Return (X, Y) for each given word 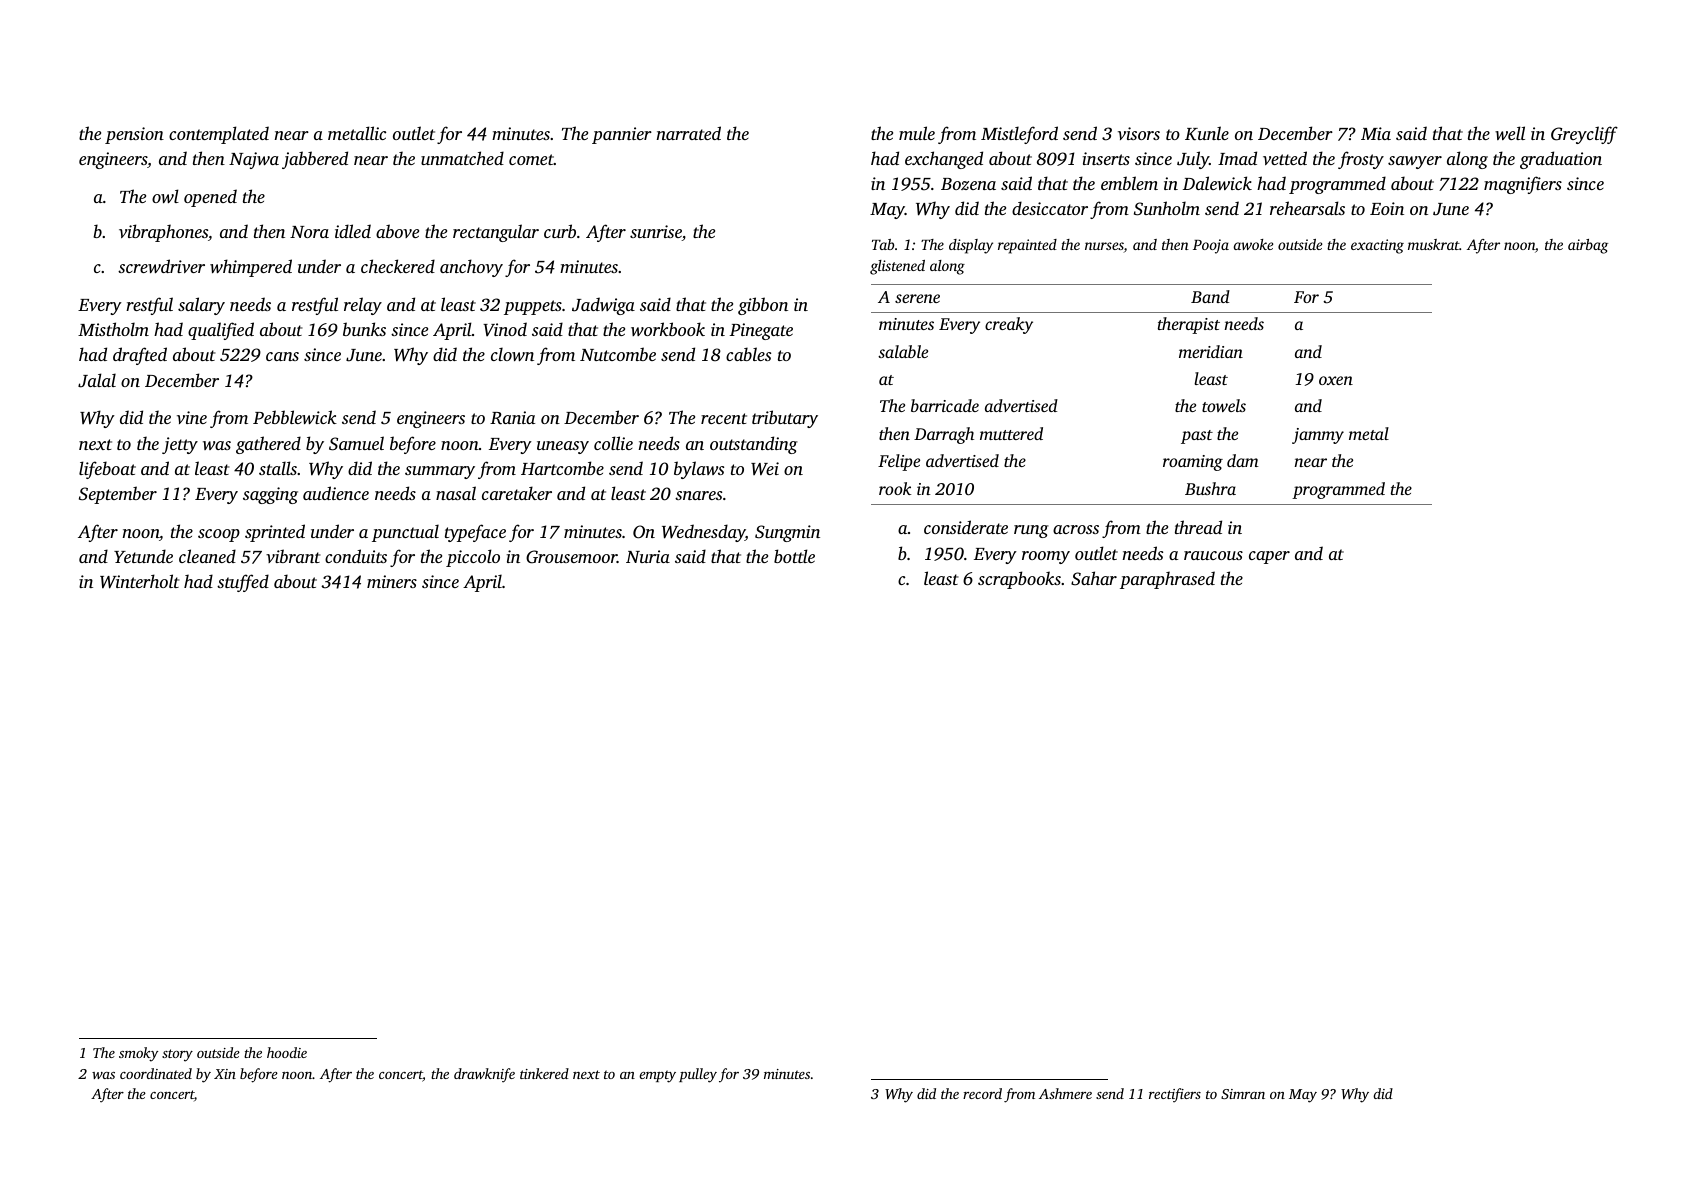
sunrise (656, 233)
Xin (225, 1074)
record (982, 1093)
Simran (1243, 1094)
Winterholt (140, 581)
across (1076, 529)
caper (1269, 557)
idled (353, 231)
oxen (1336, 380)
